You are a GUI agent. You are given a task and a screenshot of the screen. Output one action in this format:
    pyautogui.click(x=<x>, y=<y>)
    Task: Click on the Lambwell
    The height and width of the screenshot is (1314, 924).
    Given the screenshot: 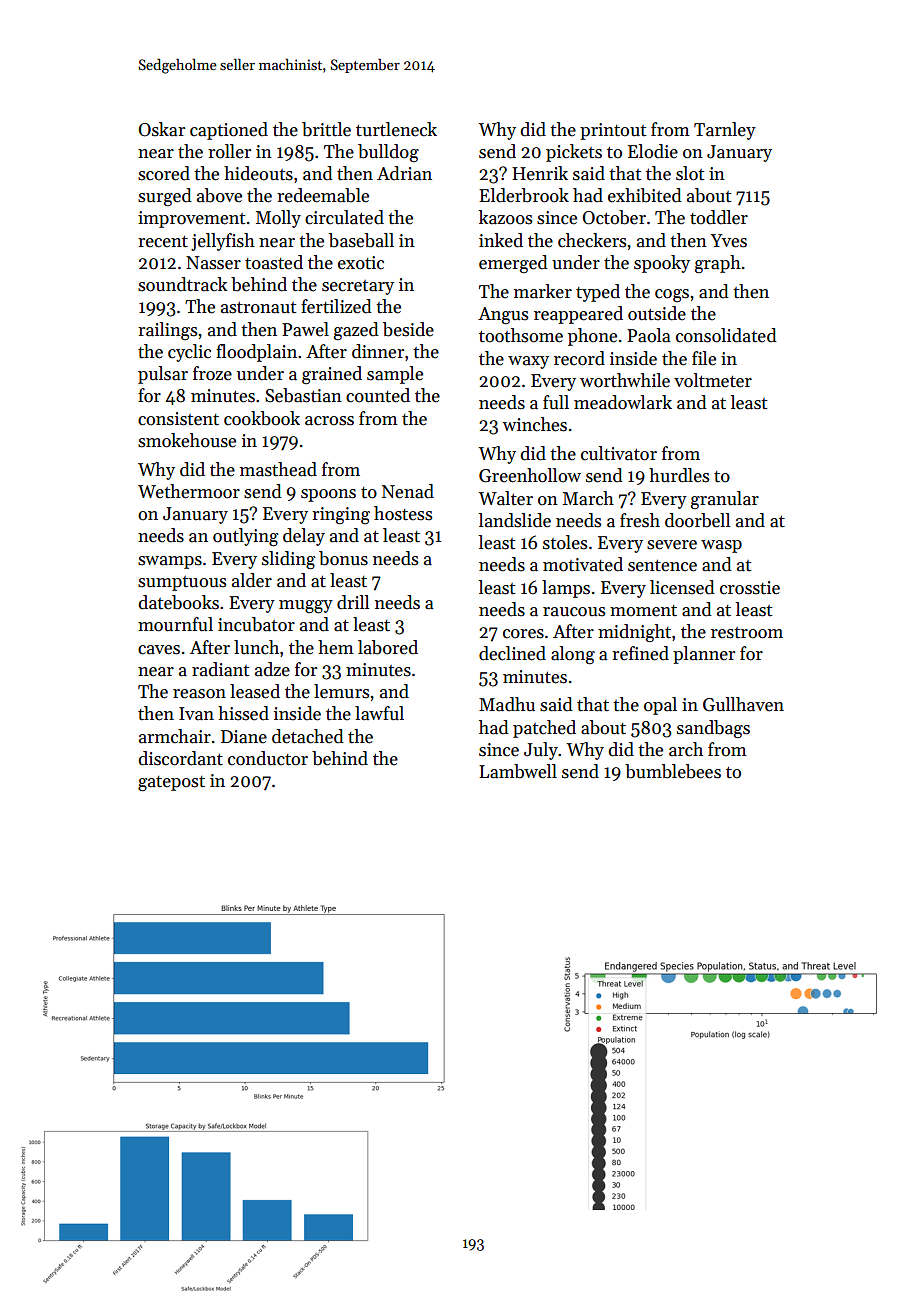 What is the action you would take?
    pyautogui.click(x=518, y=771)
